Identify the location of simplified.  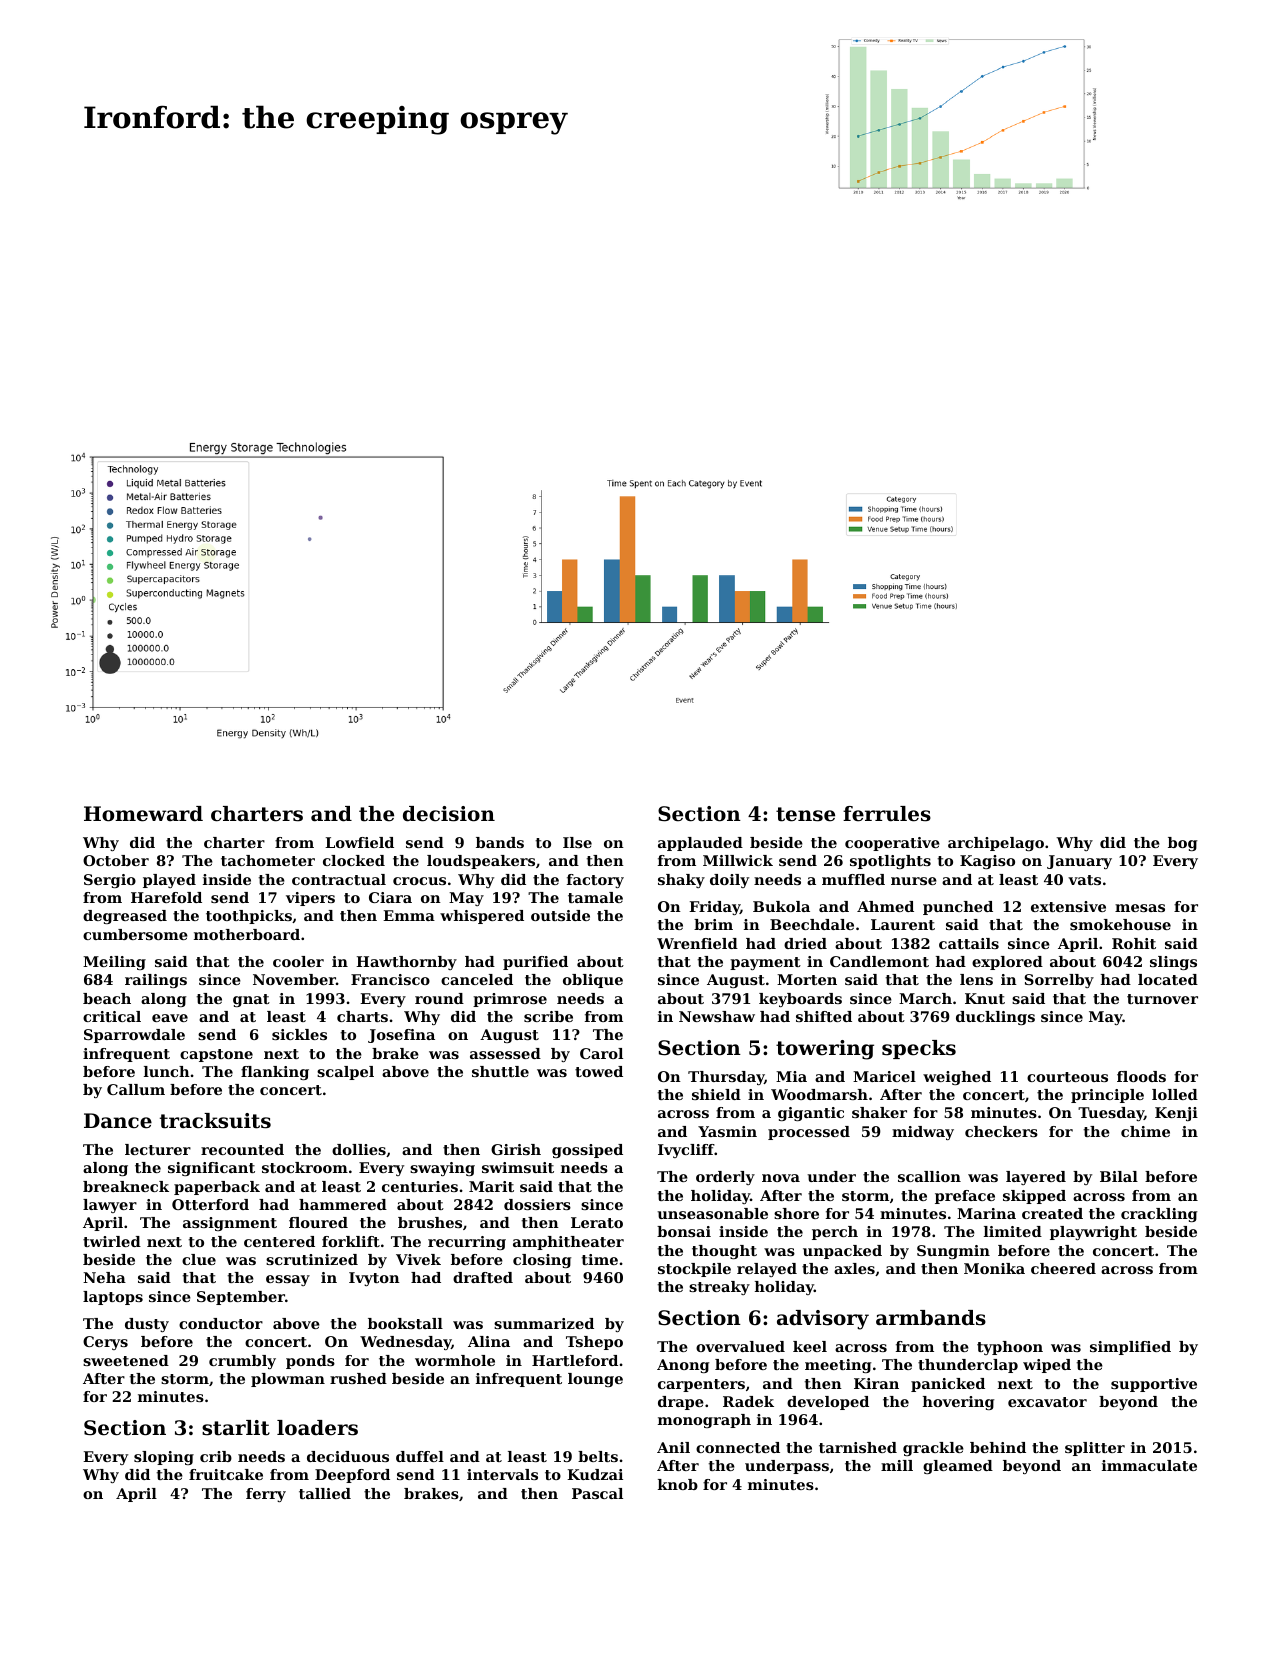
(1130, 1348).
